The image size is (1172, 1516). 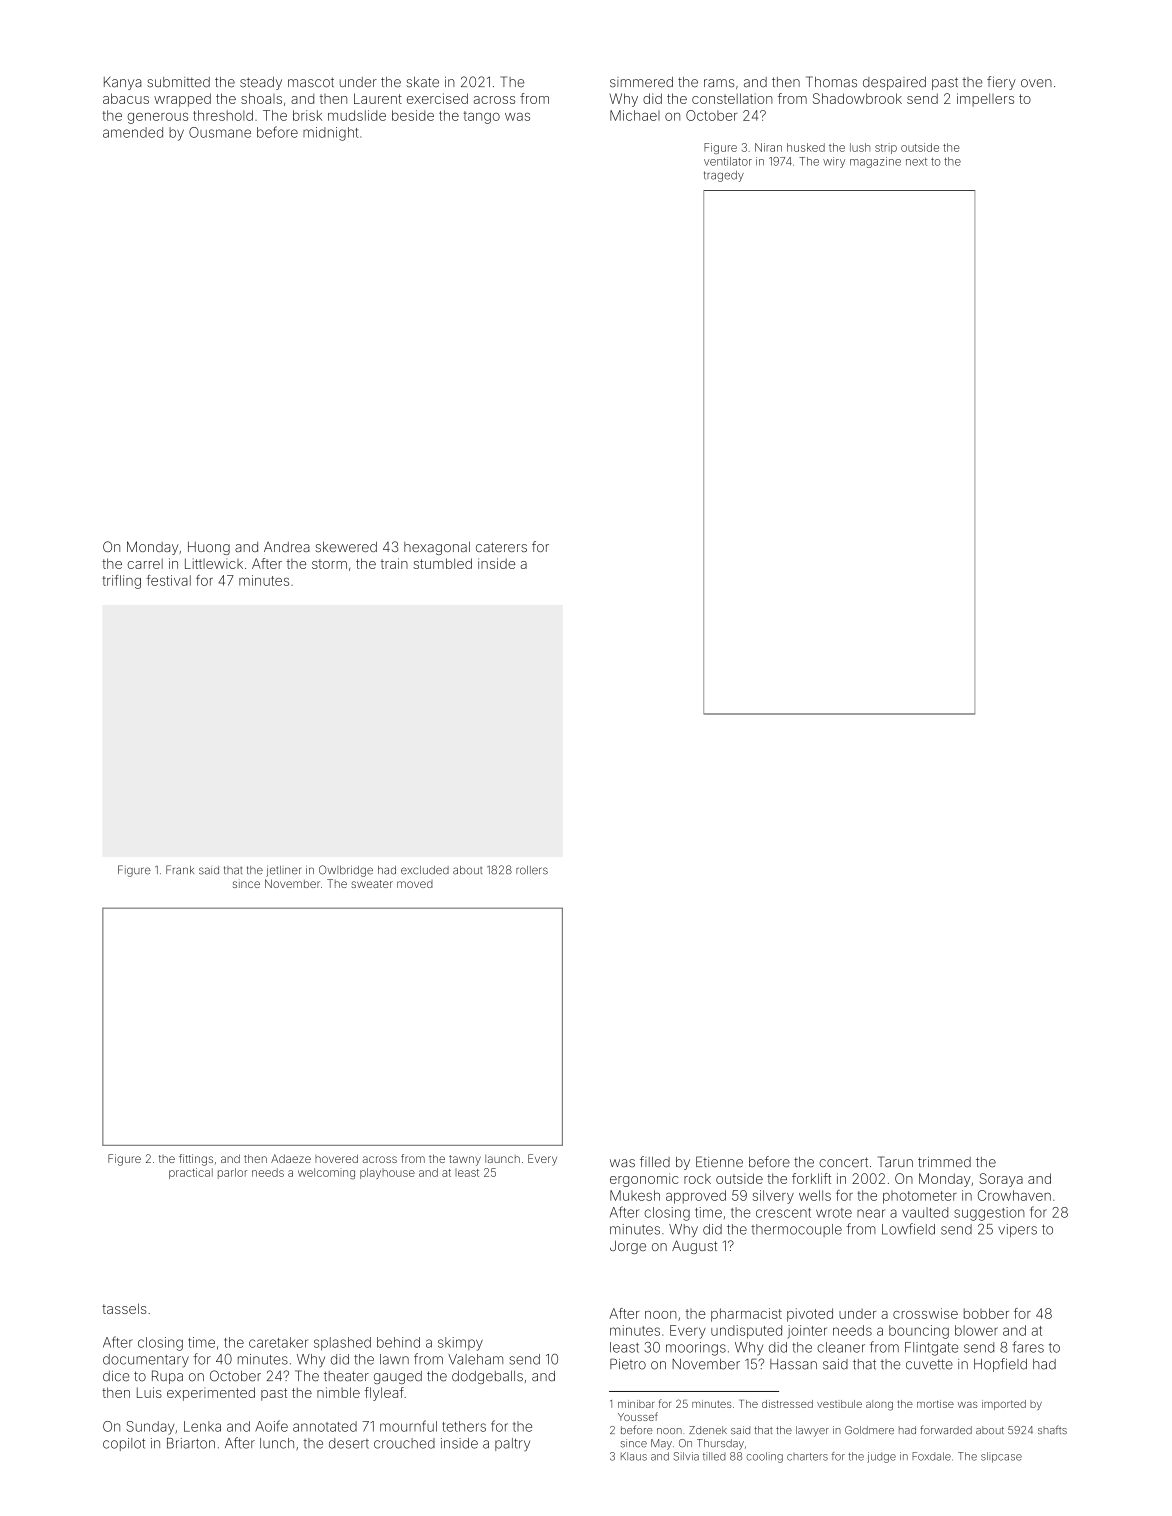 I want to click on wiry, so click(x=834, y=162).
